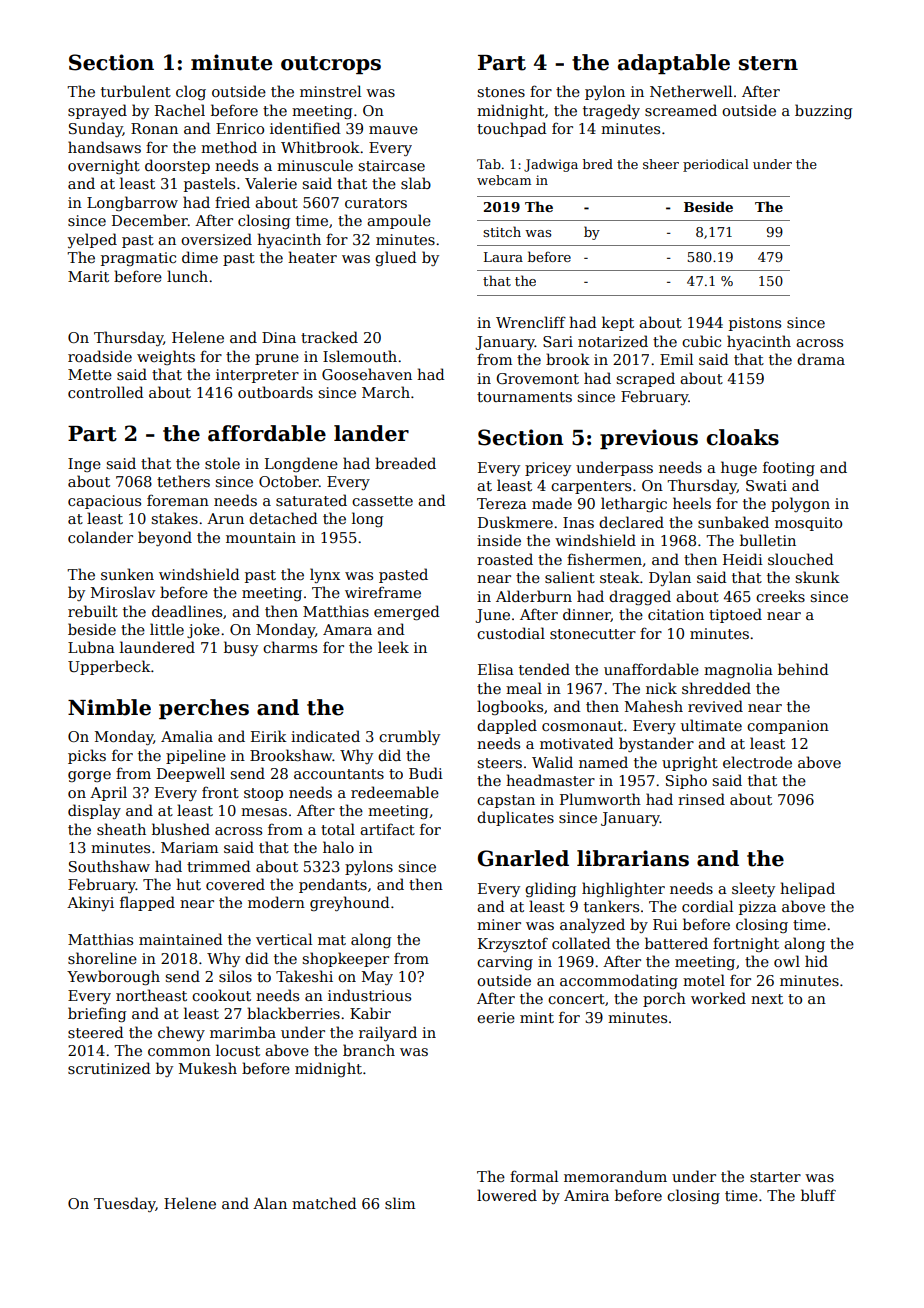 The image size is (924, 1308). What do you see at coordinates (106, 392) in the page?
I see `controlled` at bounding box center [106, 392].
